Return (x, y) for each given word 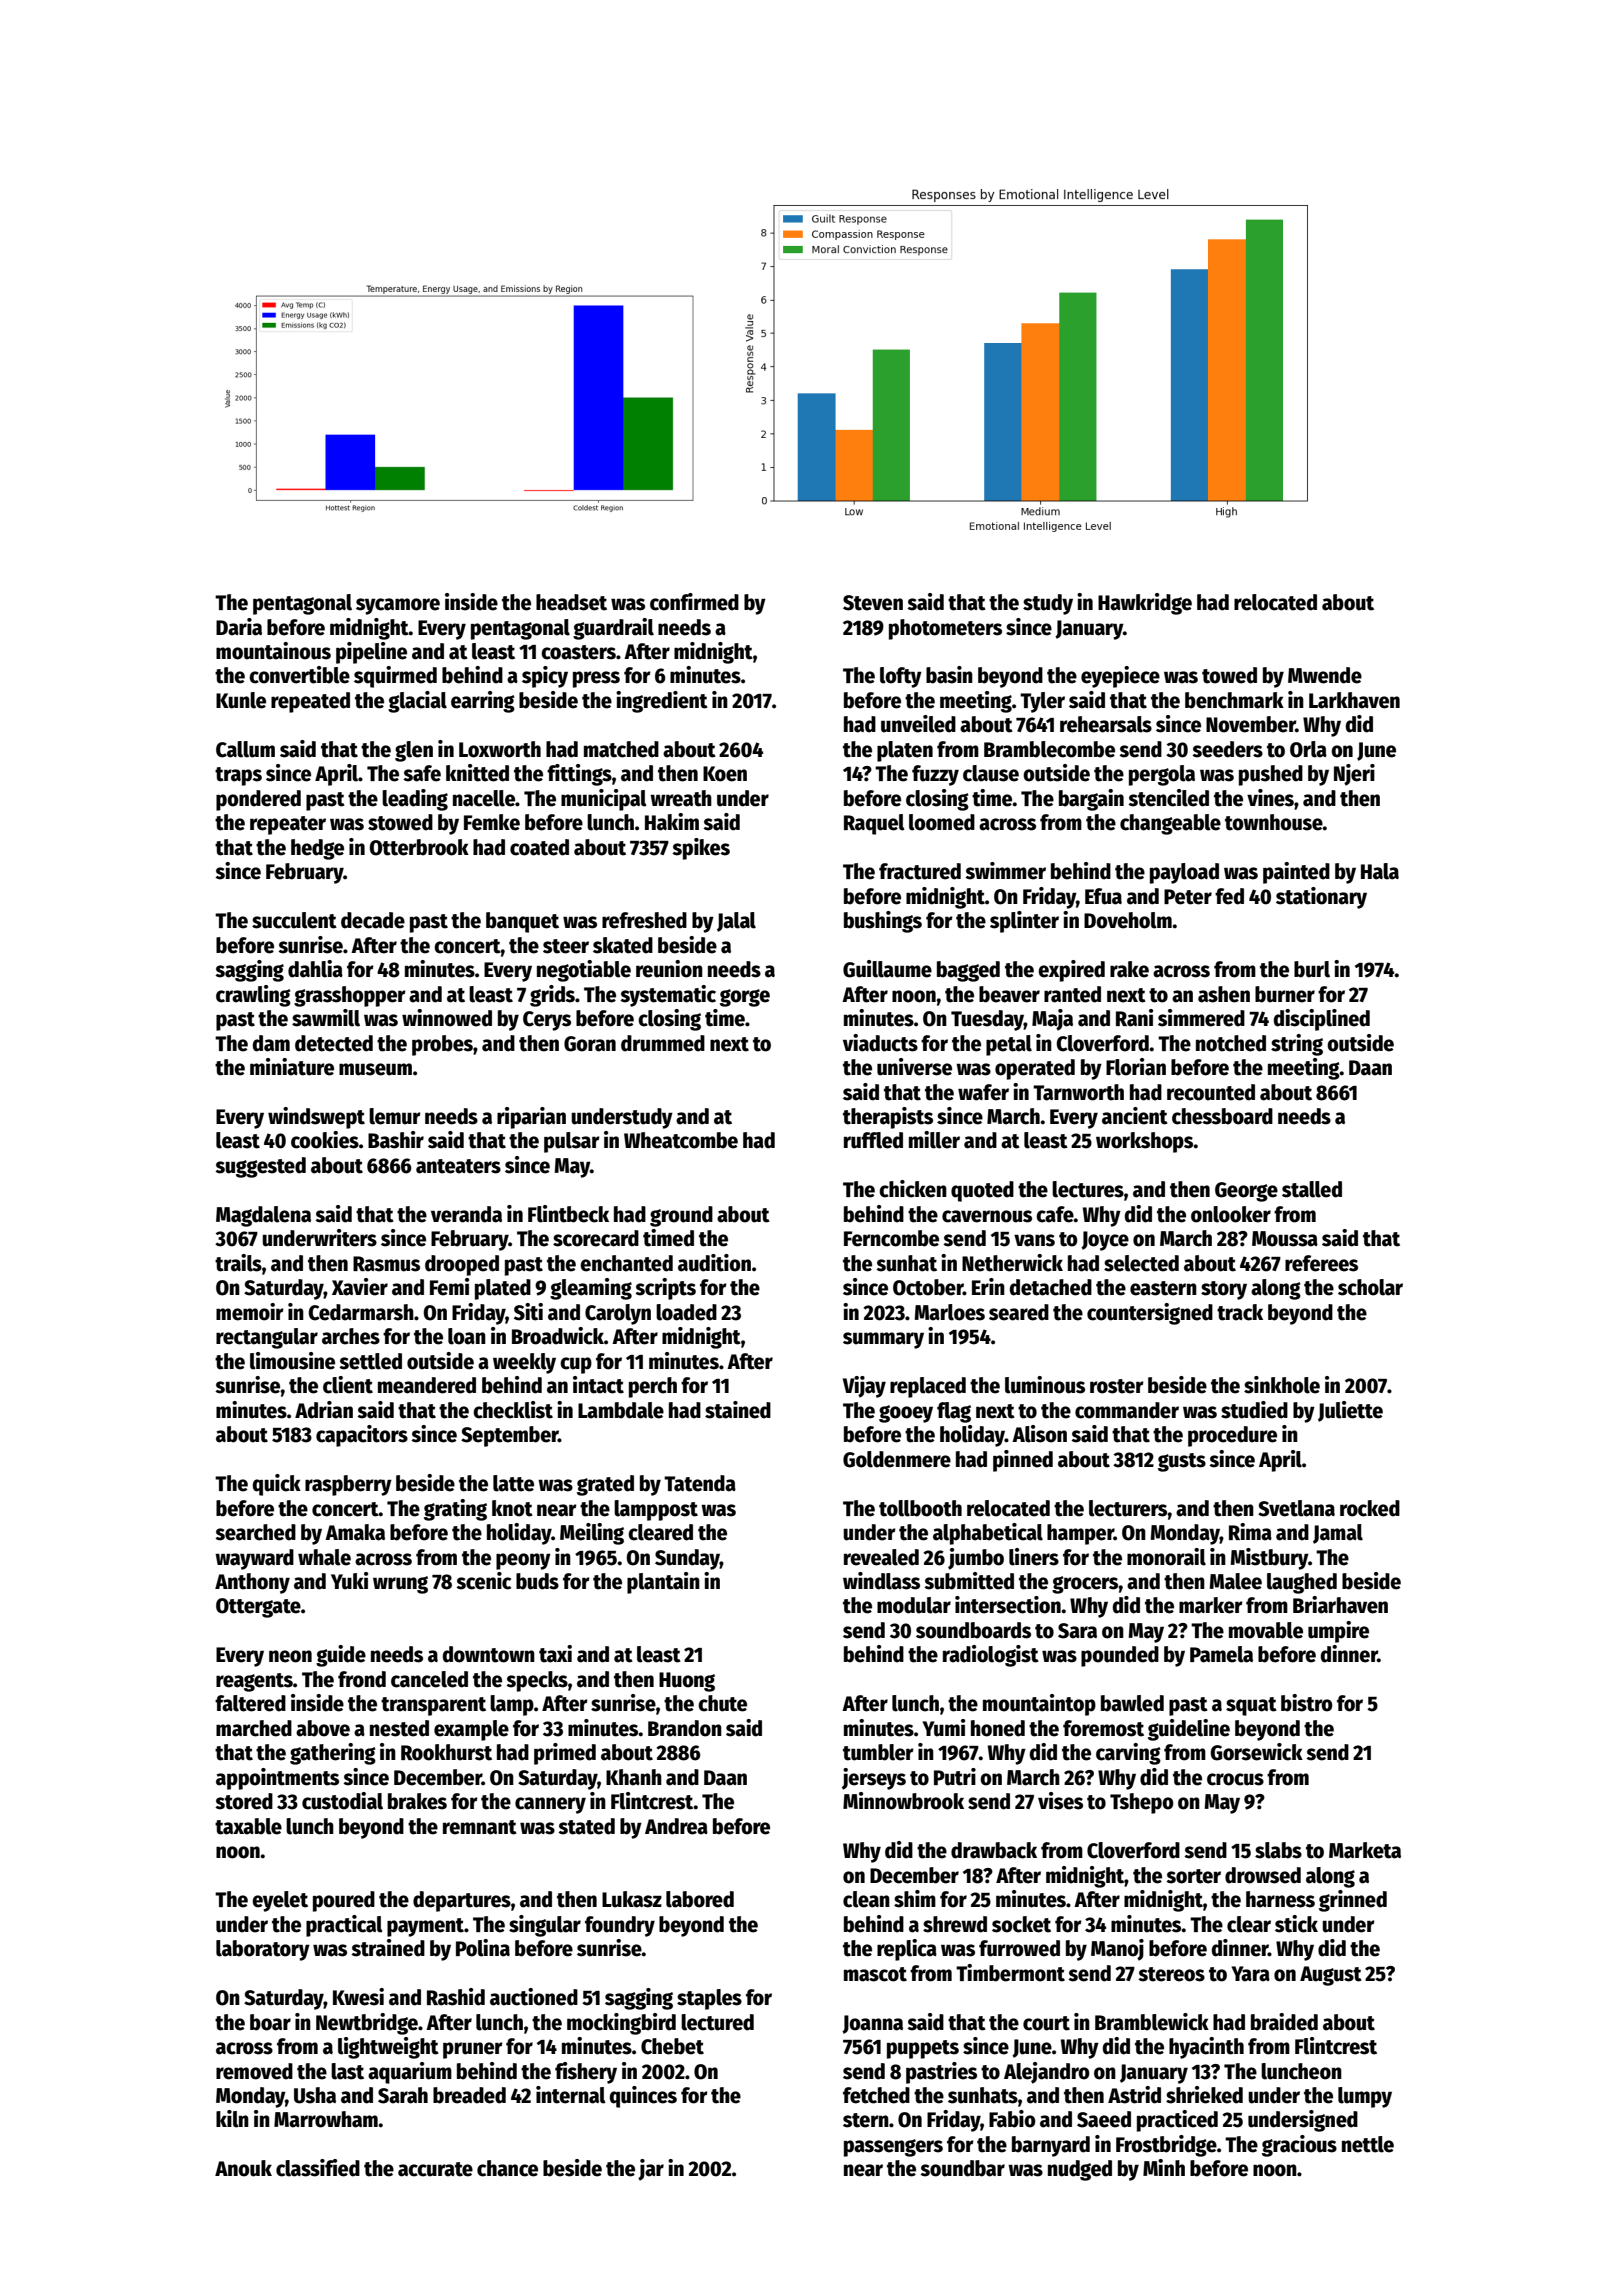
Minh (1164, 2167)
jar (651, 2170)
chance (507, 2168)
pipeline (371, 653)
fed (1229, 896)
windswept (316, 1118)
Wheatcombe (681, 1140)
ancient (1135, 1116)
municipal (604, 800)
